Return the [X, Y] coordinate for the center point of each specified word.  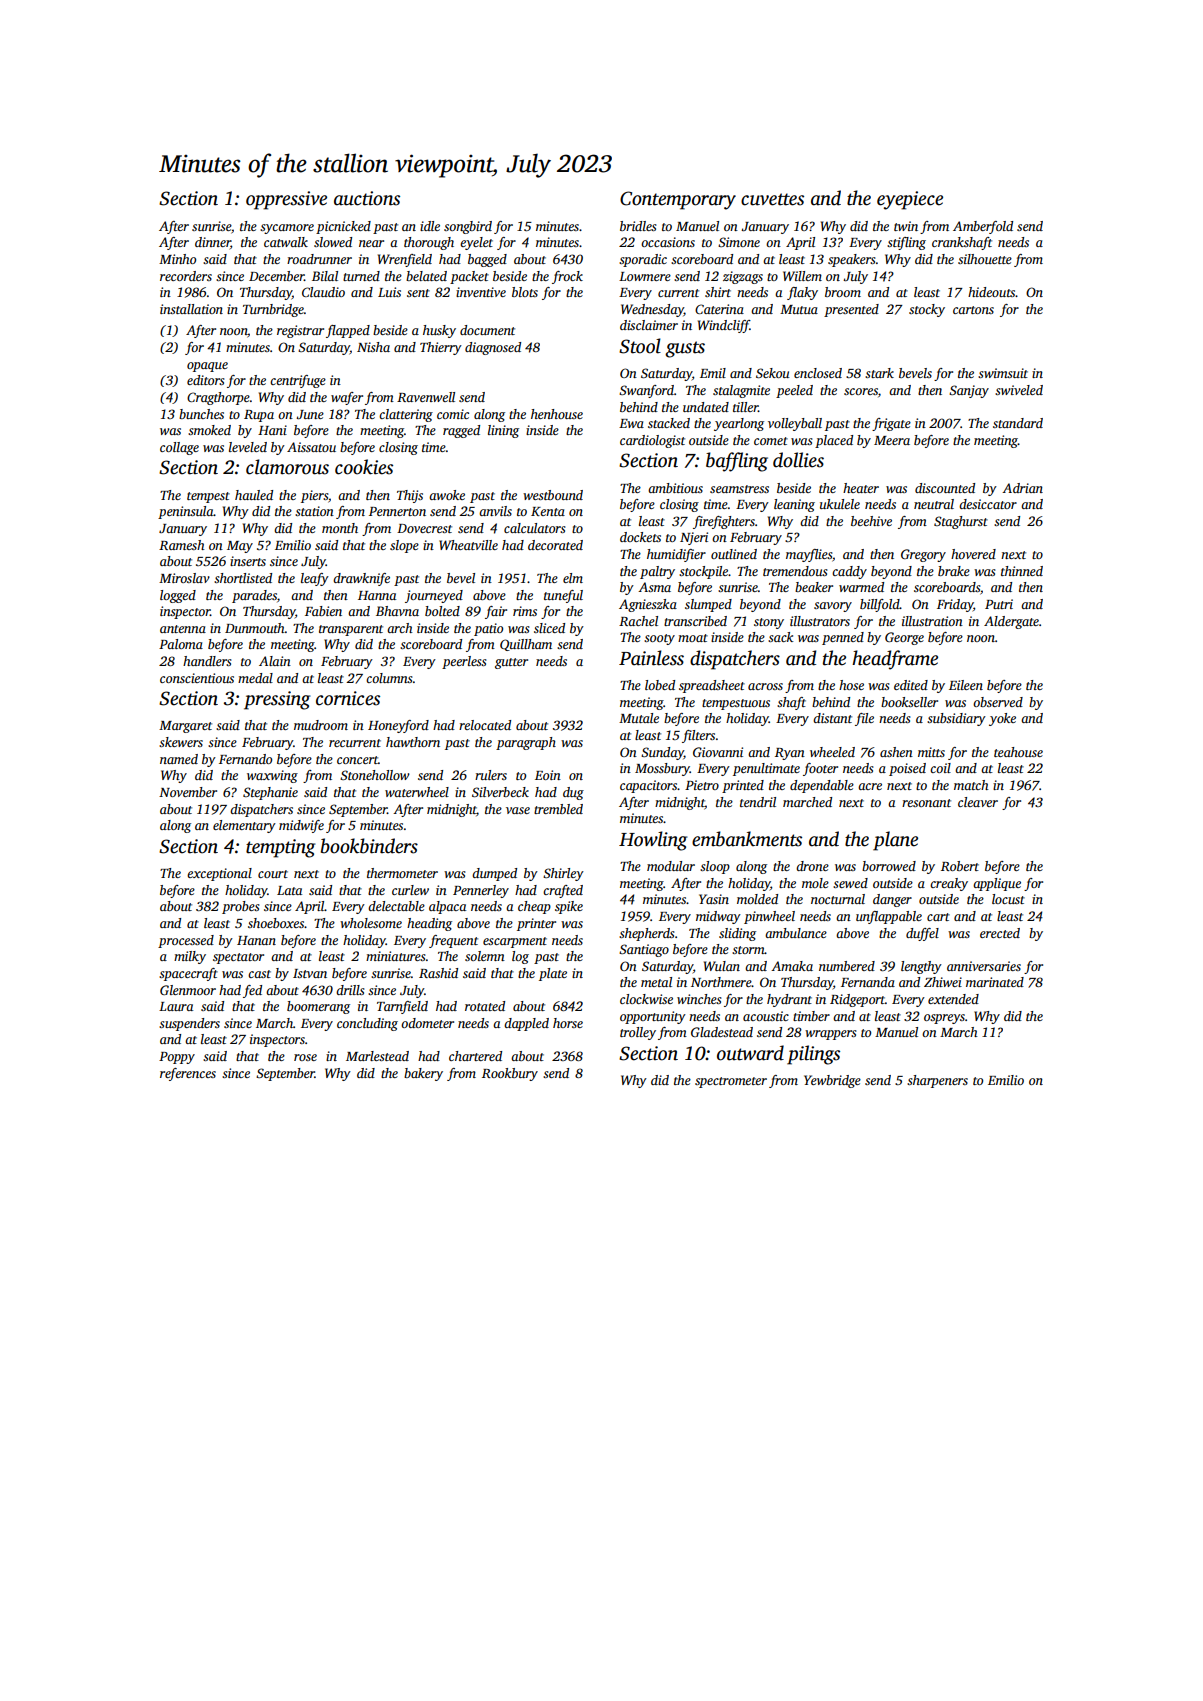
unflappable [889, 917]
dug [573, 793]
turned [361, 276]
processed [186, 941]
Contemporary [678, 200]
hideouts [992, 292]
